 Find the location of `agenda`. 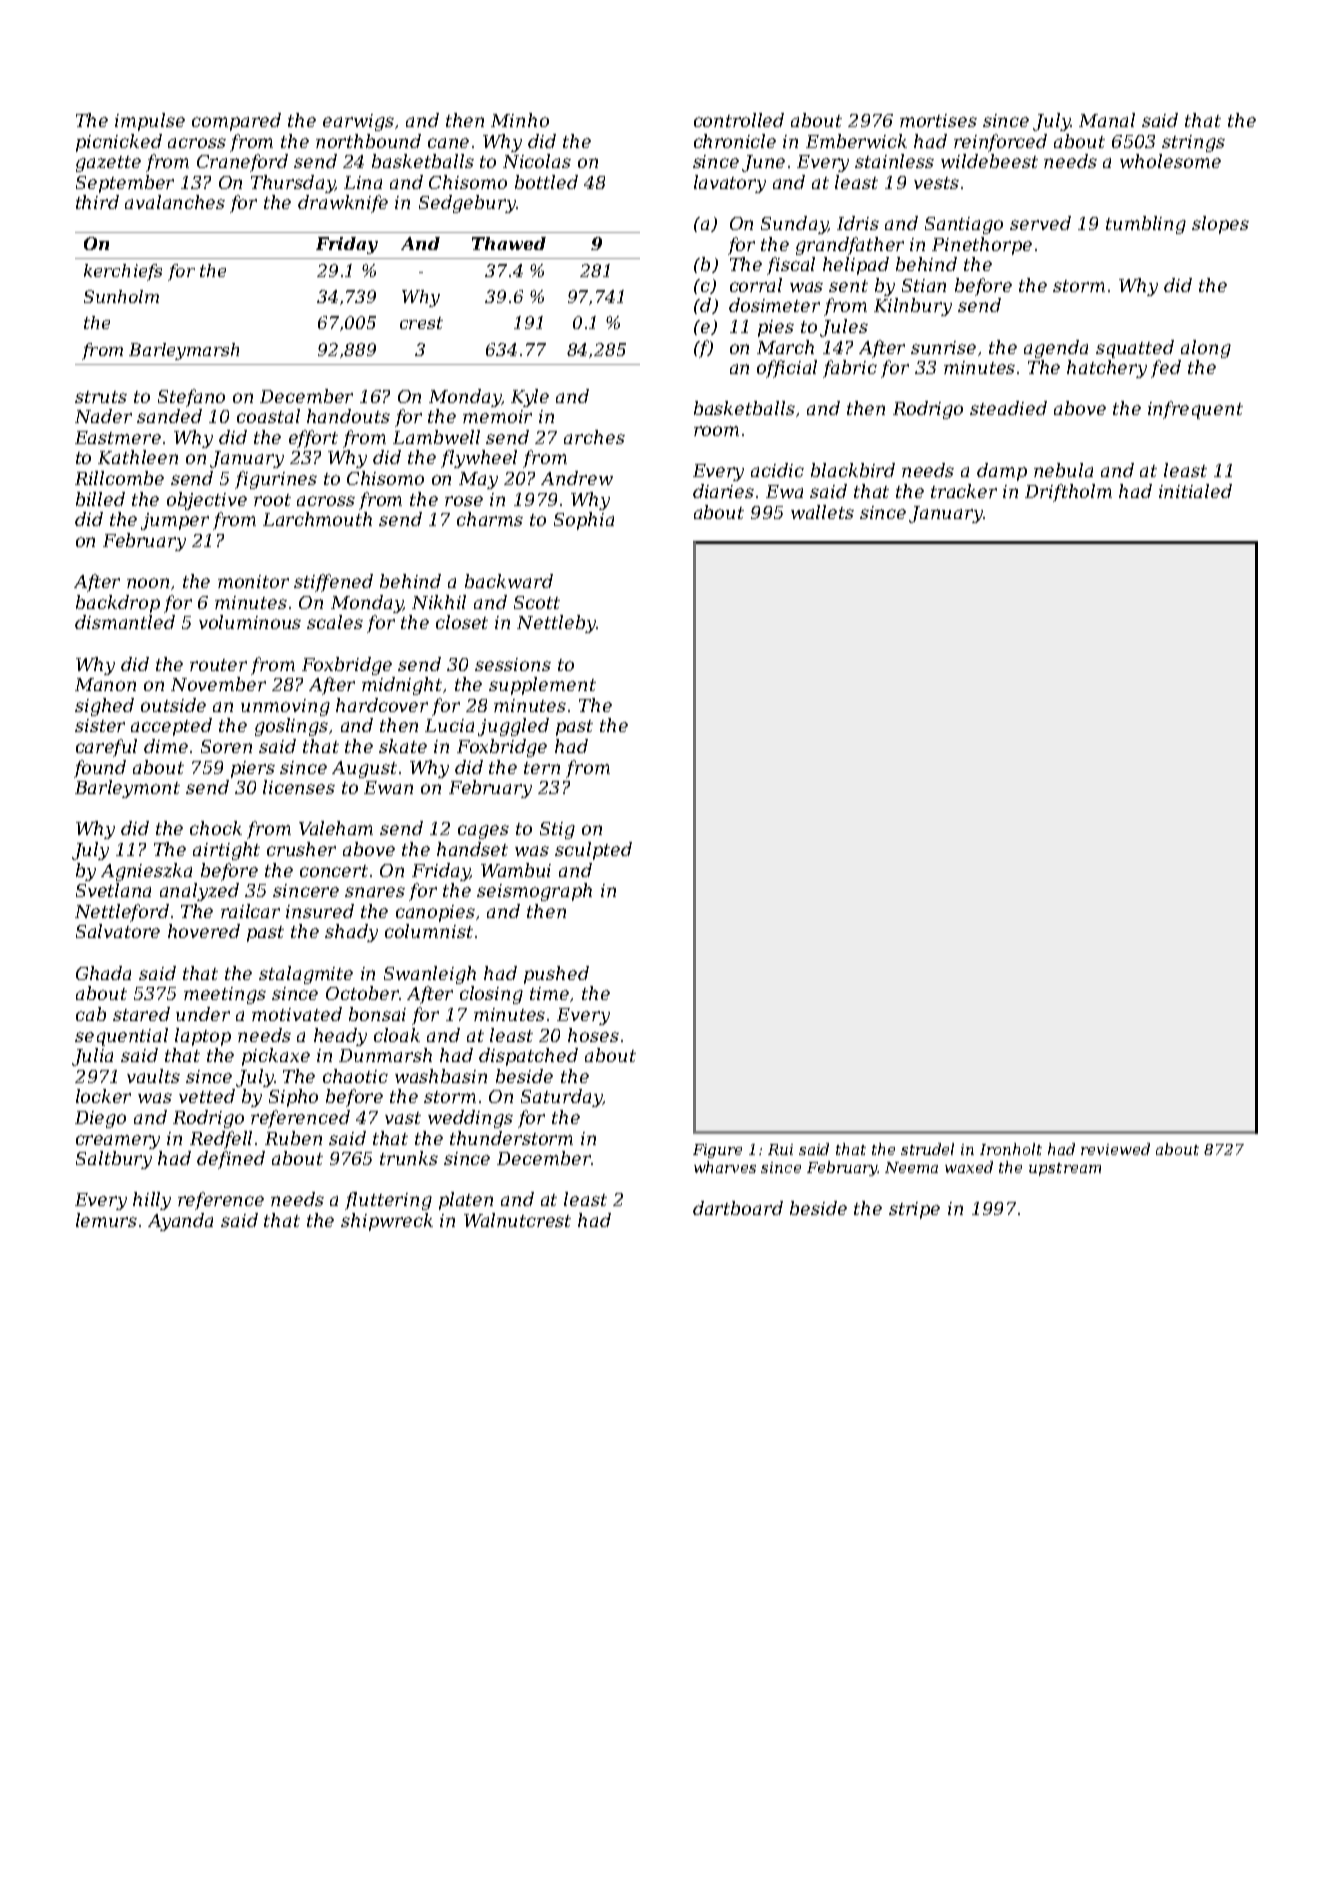

agenda is located at coordinates (1056, 349).
